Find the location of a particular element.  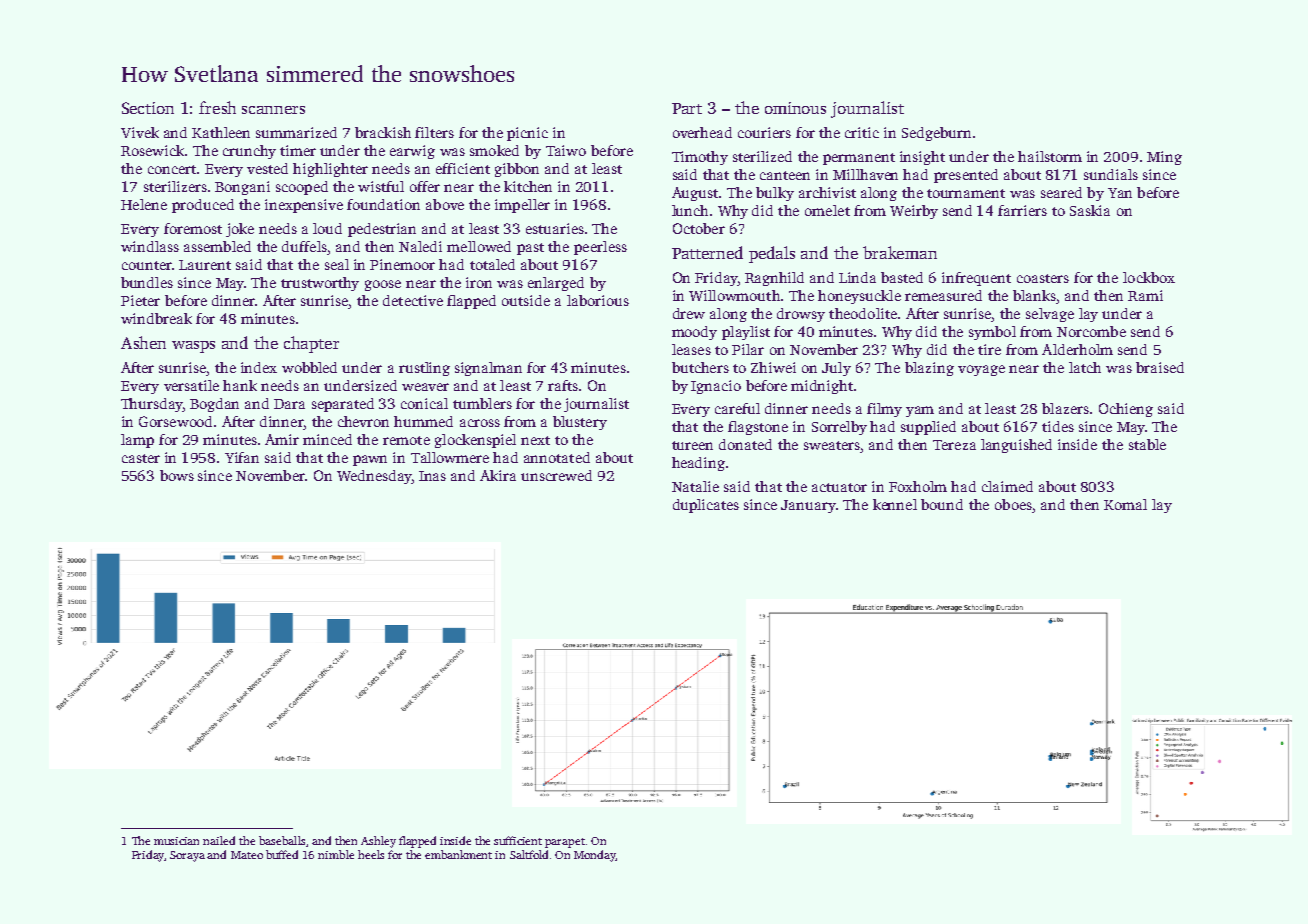

oboes is located at coordinates (1013, 504).
